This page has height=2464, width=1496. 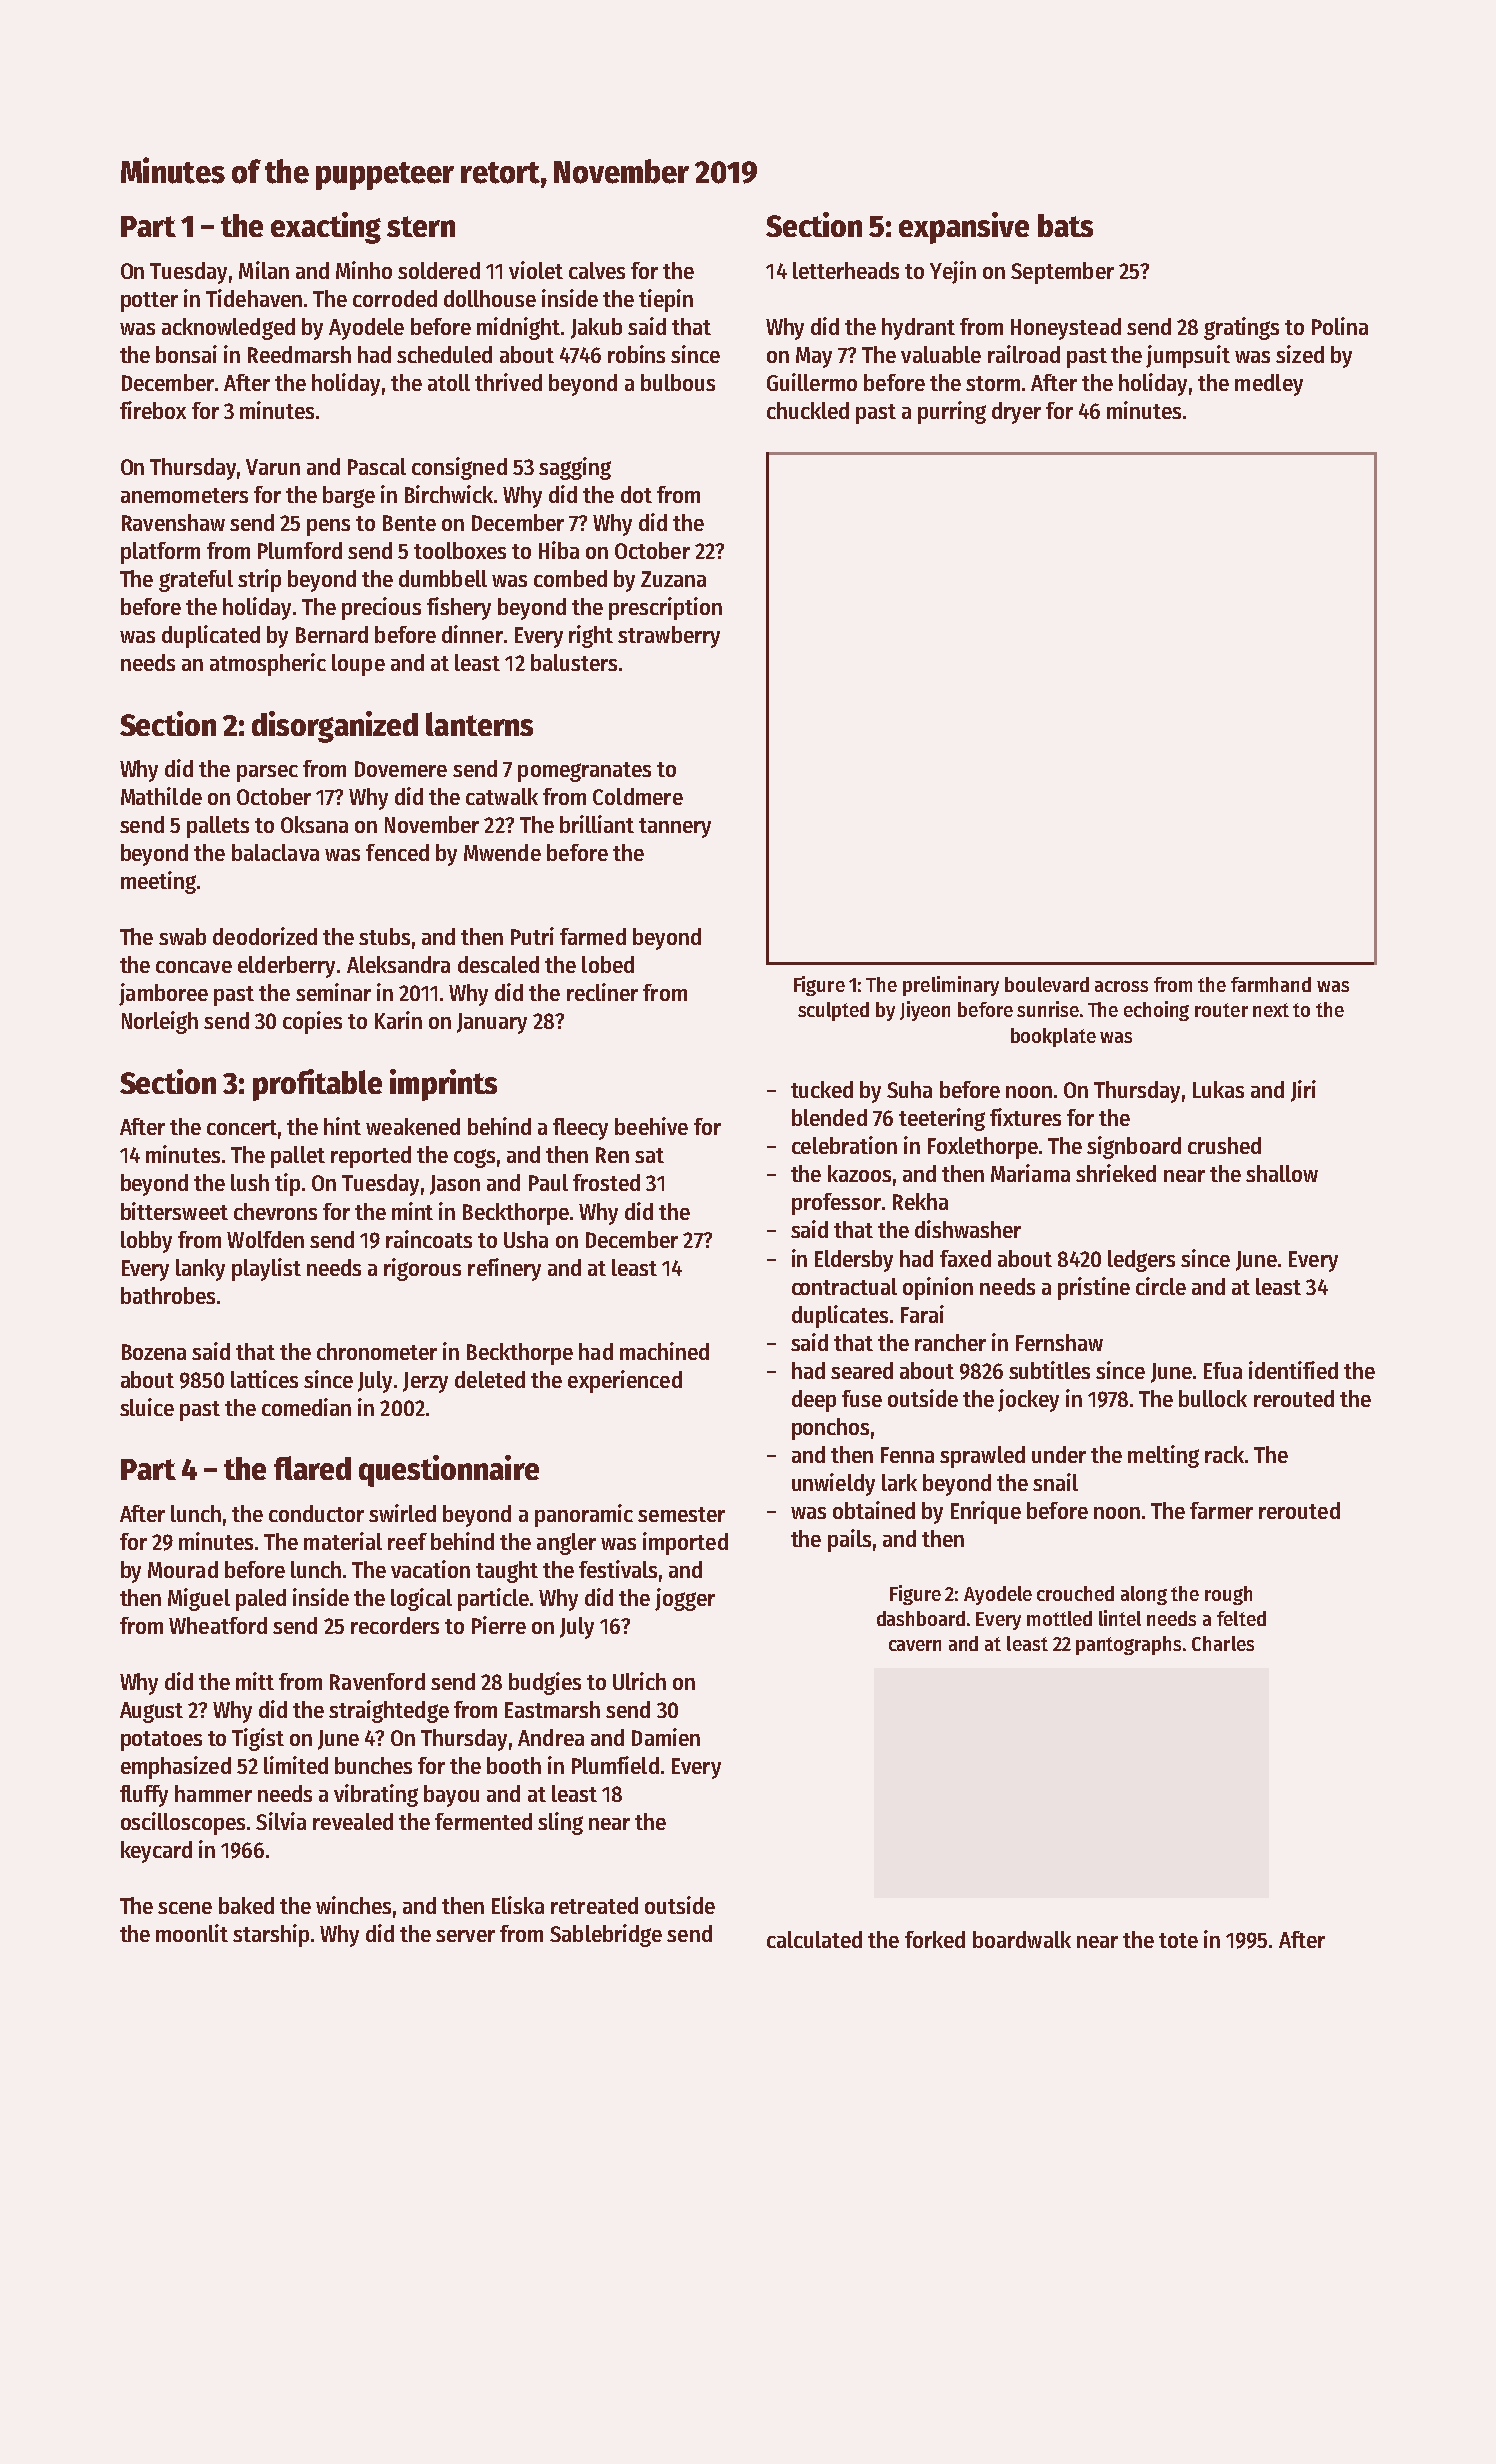 I want to click on Sablebridge, so click(x=606, y=1935).
